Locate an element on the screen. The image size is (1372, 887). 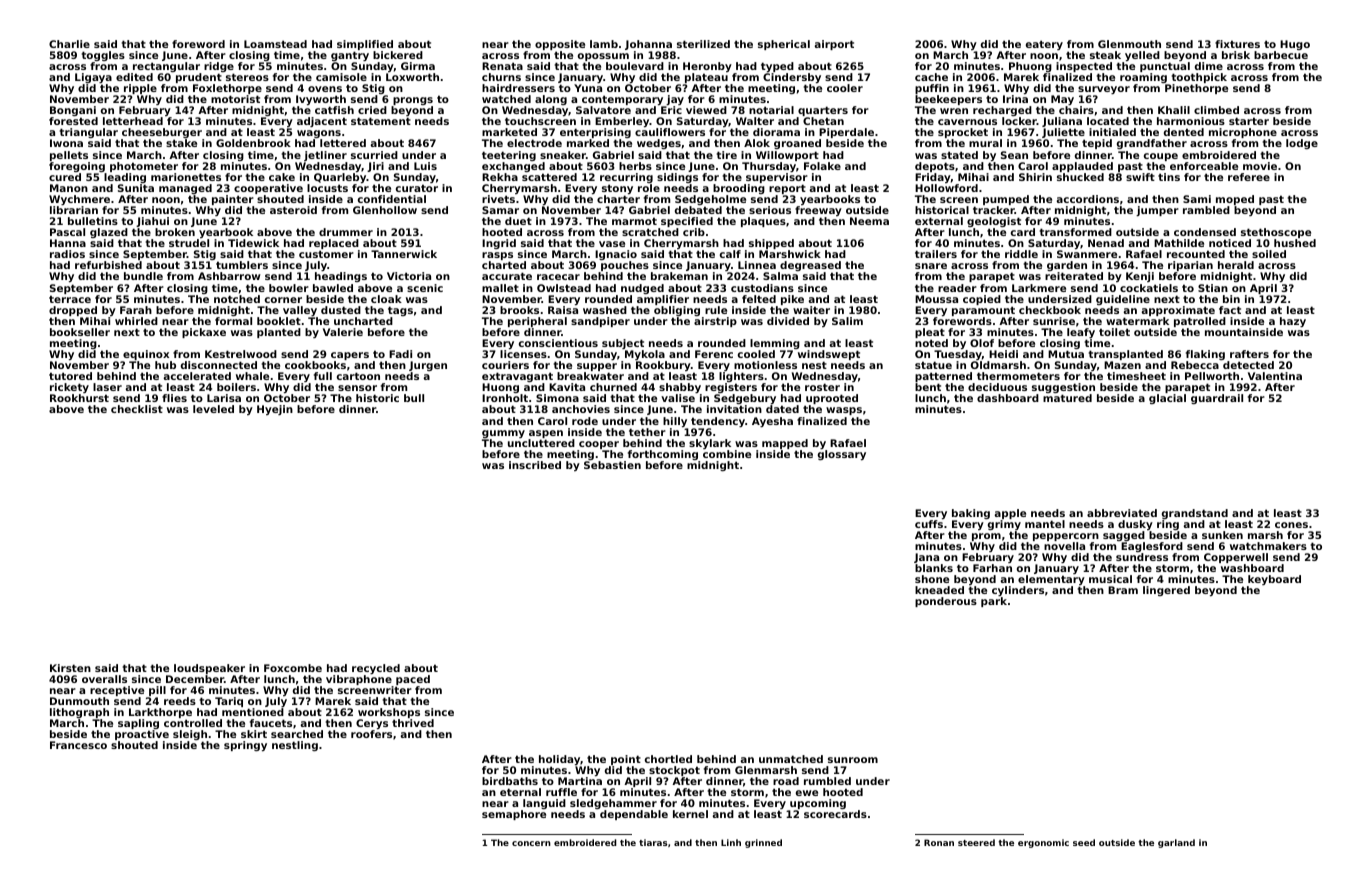
obliging is located at coordinates (677, 311).
